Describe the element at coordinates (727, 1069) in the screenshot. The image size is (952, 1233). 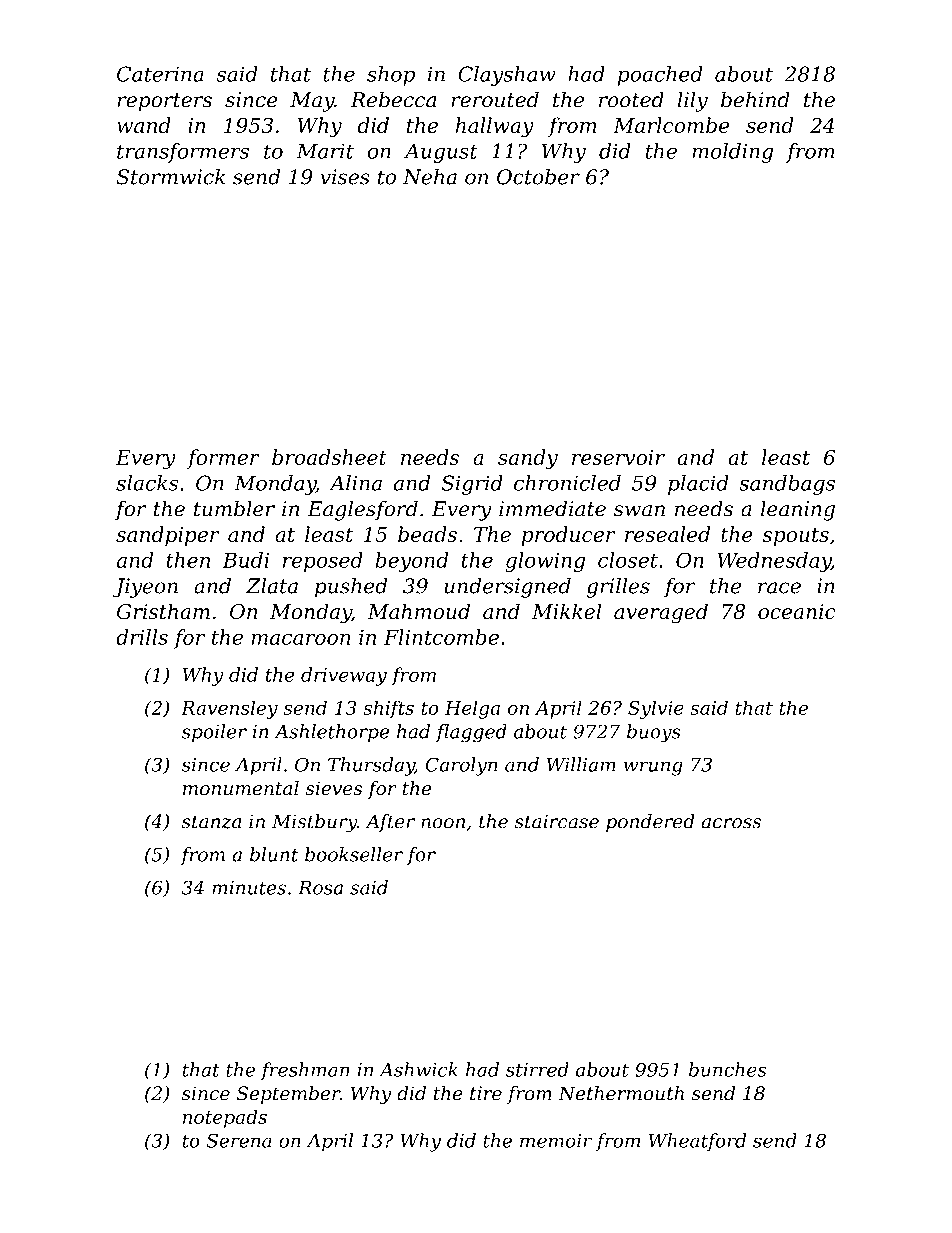
I see `bunches` at that location.
